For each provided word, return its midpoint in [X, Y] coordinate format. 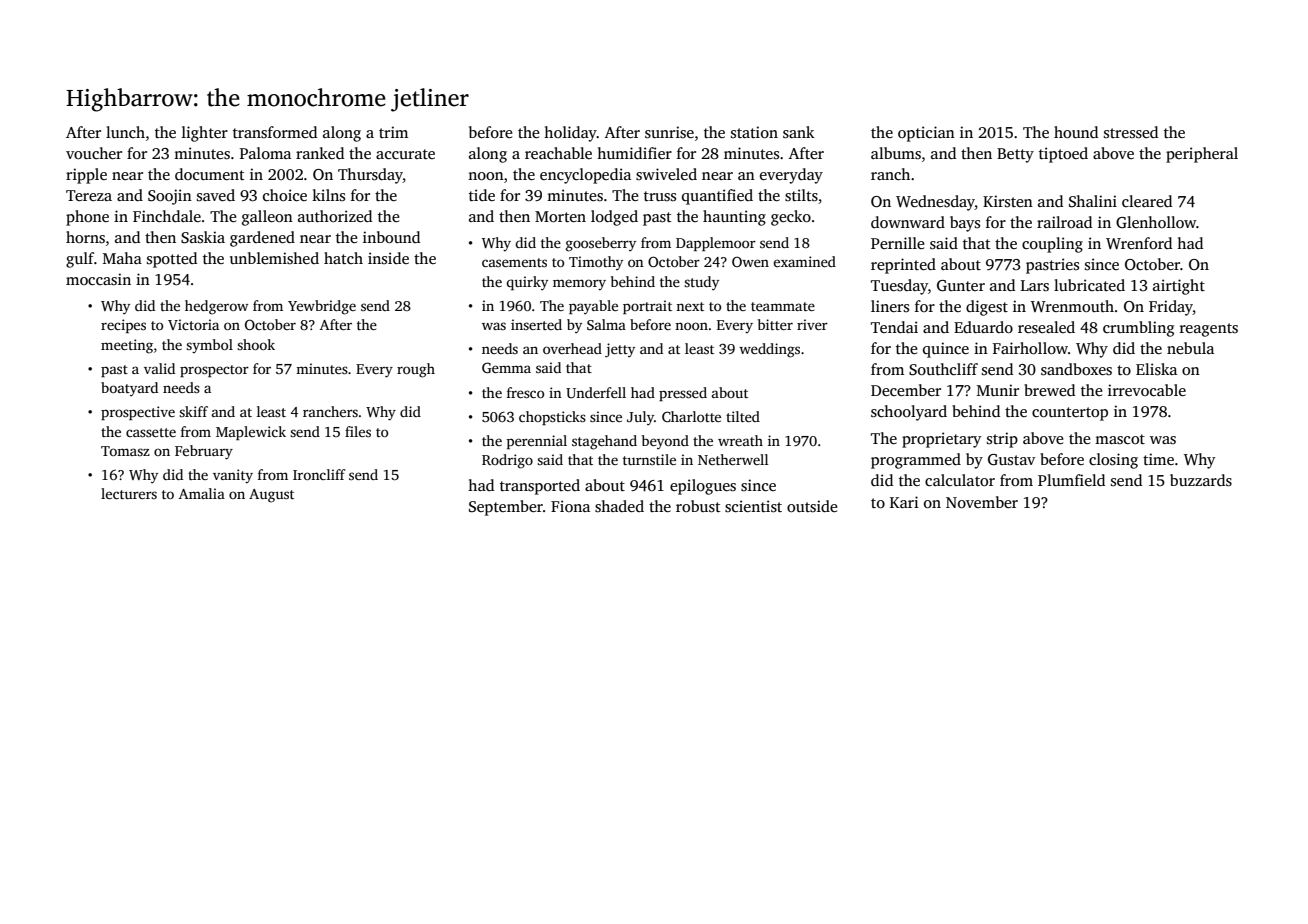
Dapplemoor [716, 244]
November [982, 502]
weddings [769, 350]
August [271, 496]
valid [159, 368]
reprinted [903, 266]
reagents [1209, 330]
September [506, 508]
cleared [1147, 201]
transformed [275, 132]
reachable [558, 153]
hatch [343, 258]
